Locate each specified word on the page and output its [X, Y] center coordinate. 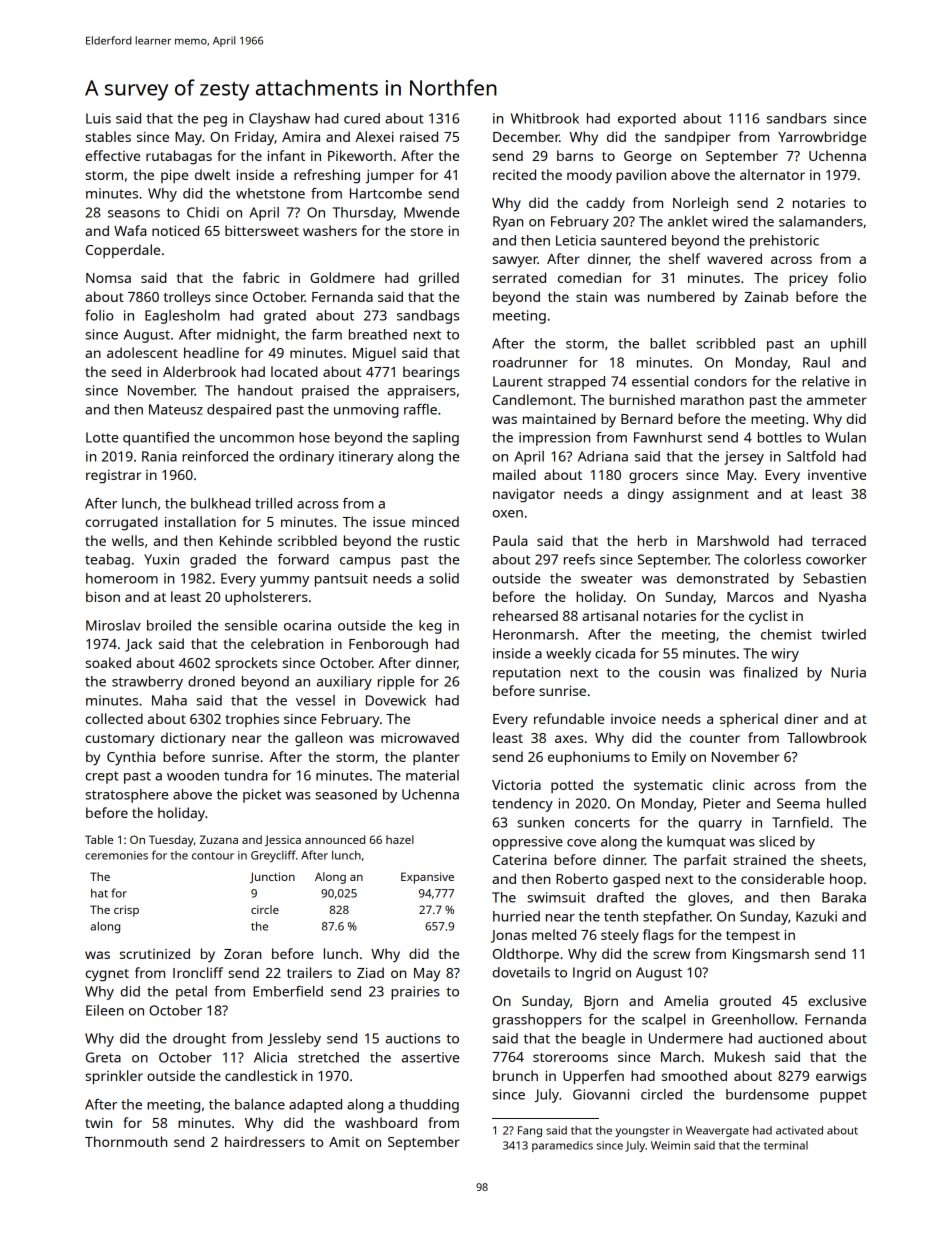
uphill [848, 345]
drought [199, 1040]
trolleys [187, 298]
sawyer [515, 262]
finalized [770, 672]
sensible [251, 625]
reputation [526, 674]
